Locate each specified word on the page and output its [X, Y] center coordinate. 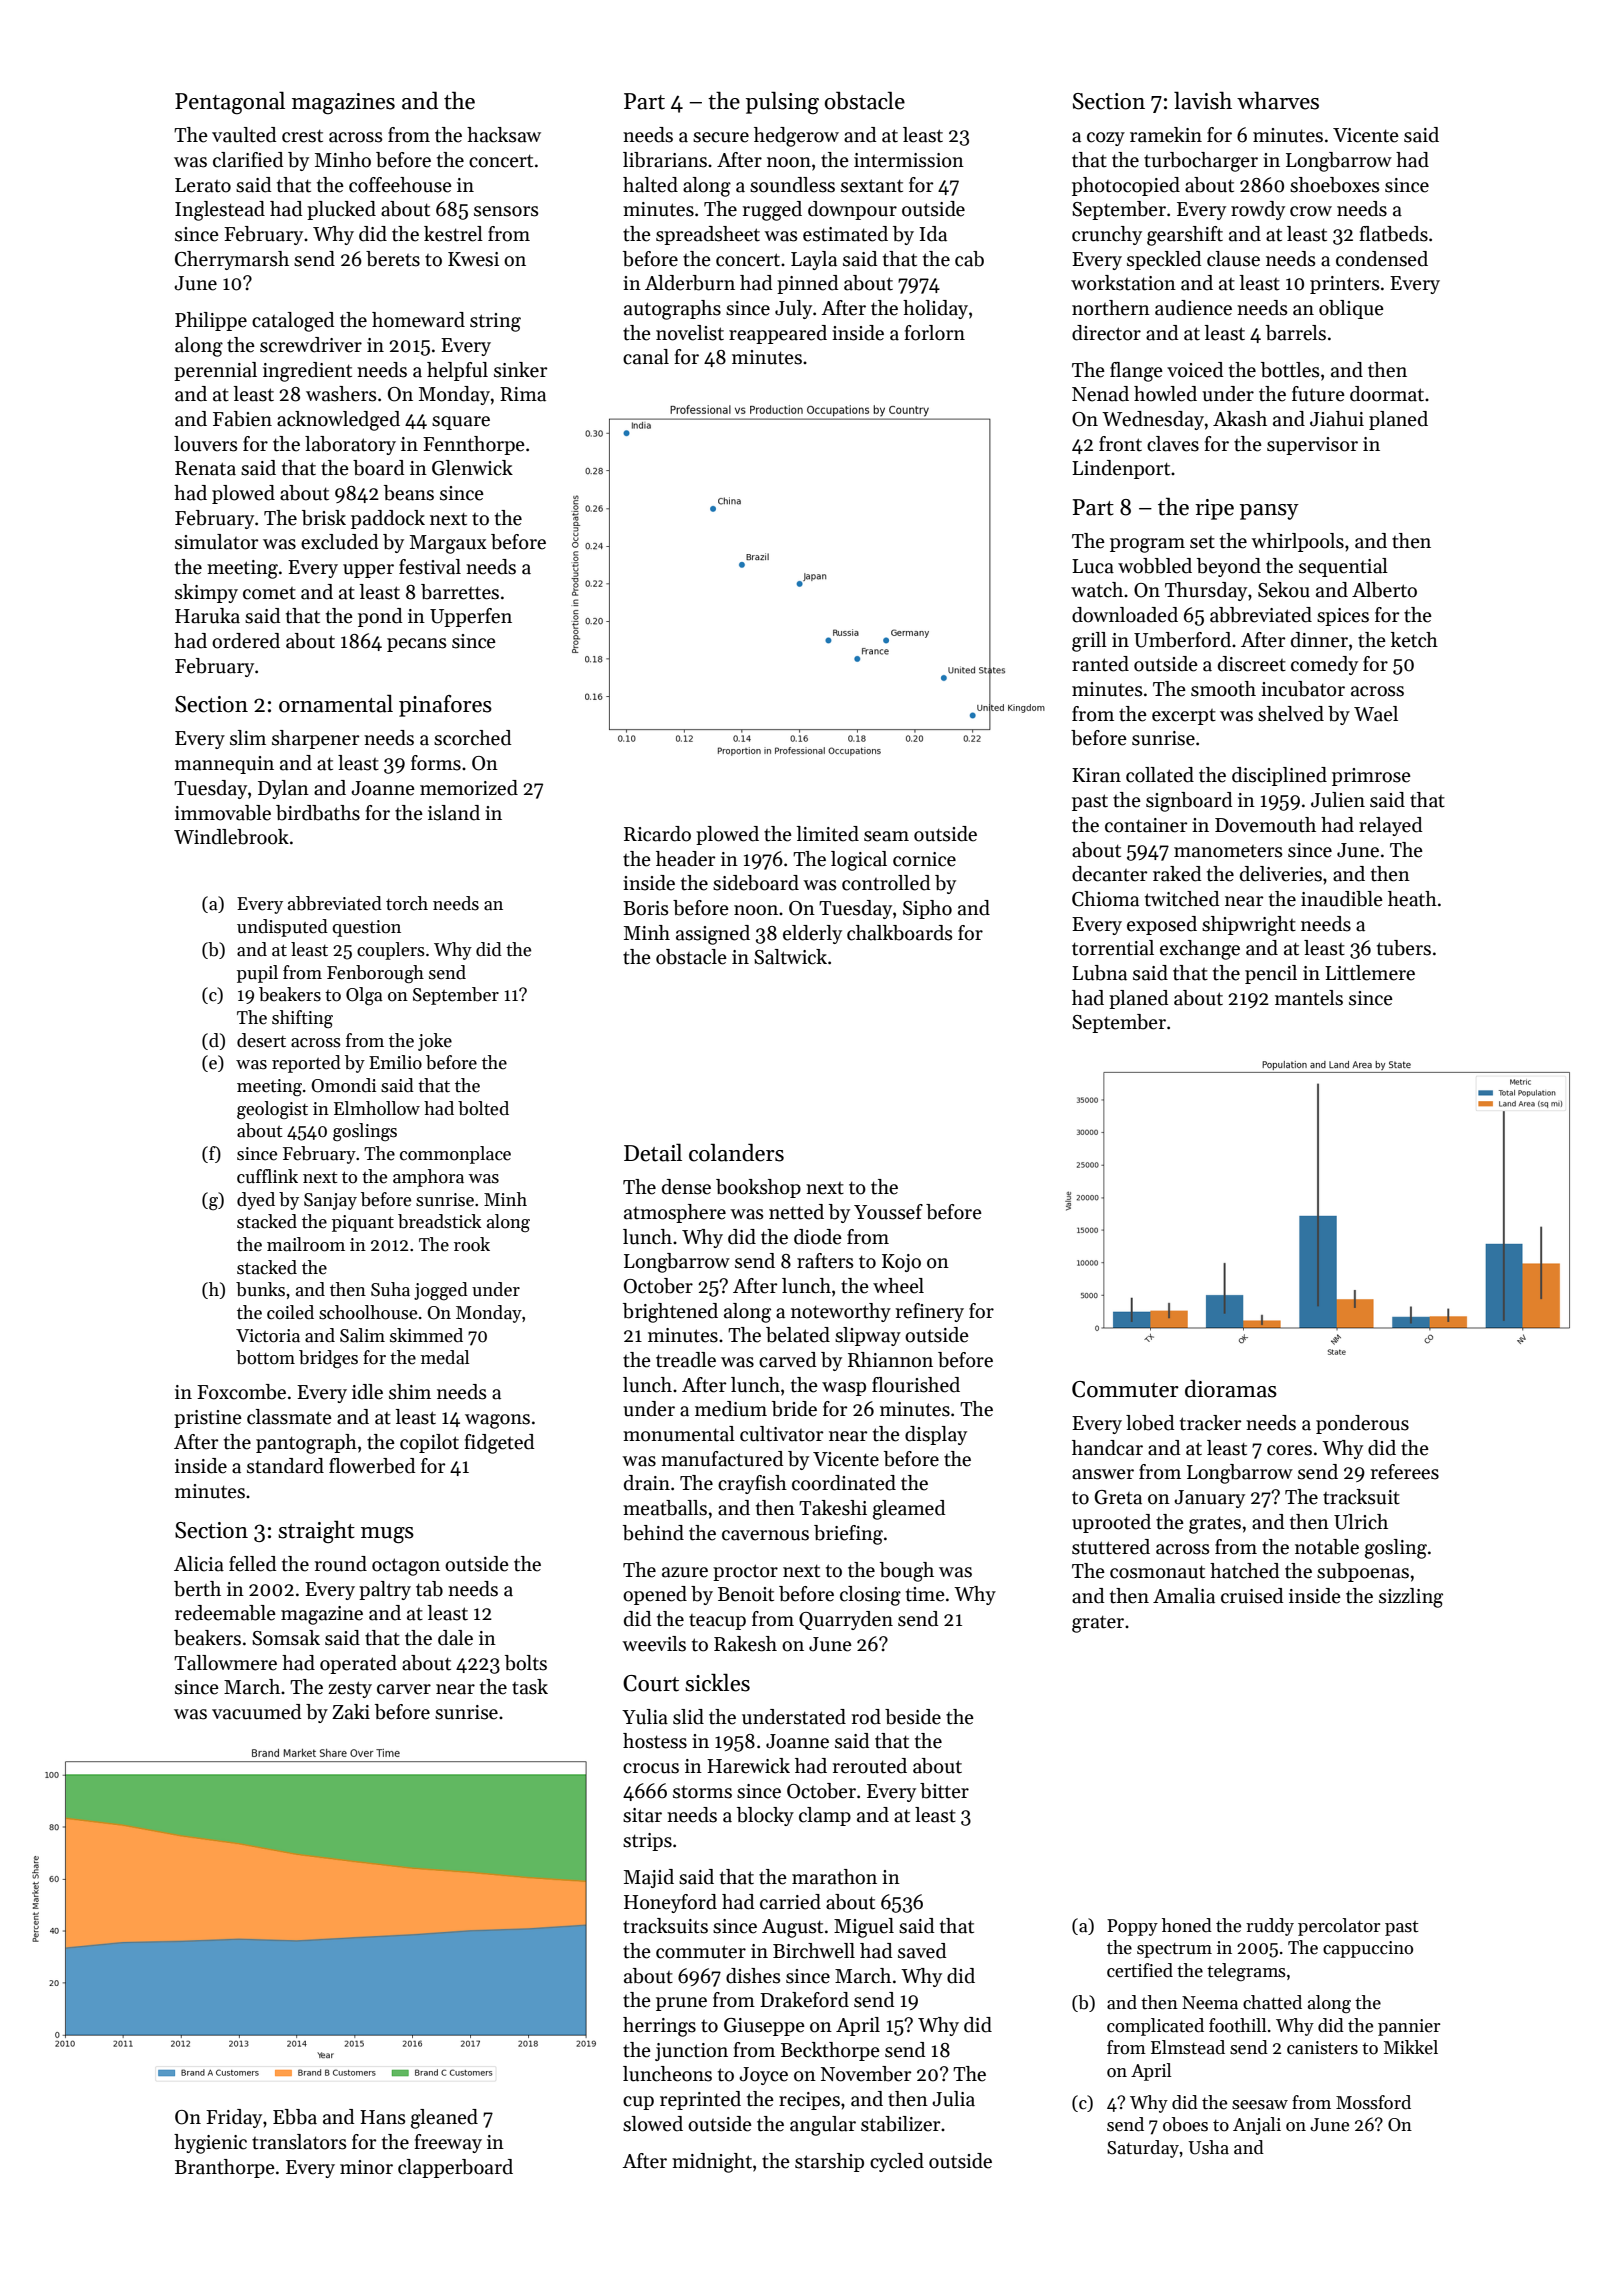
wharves [1278, 100]
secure [721, 137]
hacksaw [504, 135]
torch [407, 903]
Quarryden [846, 1620]
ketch [1414, 640]
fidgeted [499, 1444]
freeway [448, 2143]
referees [1405, 1472]
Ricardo [657, 834]
